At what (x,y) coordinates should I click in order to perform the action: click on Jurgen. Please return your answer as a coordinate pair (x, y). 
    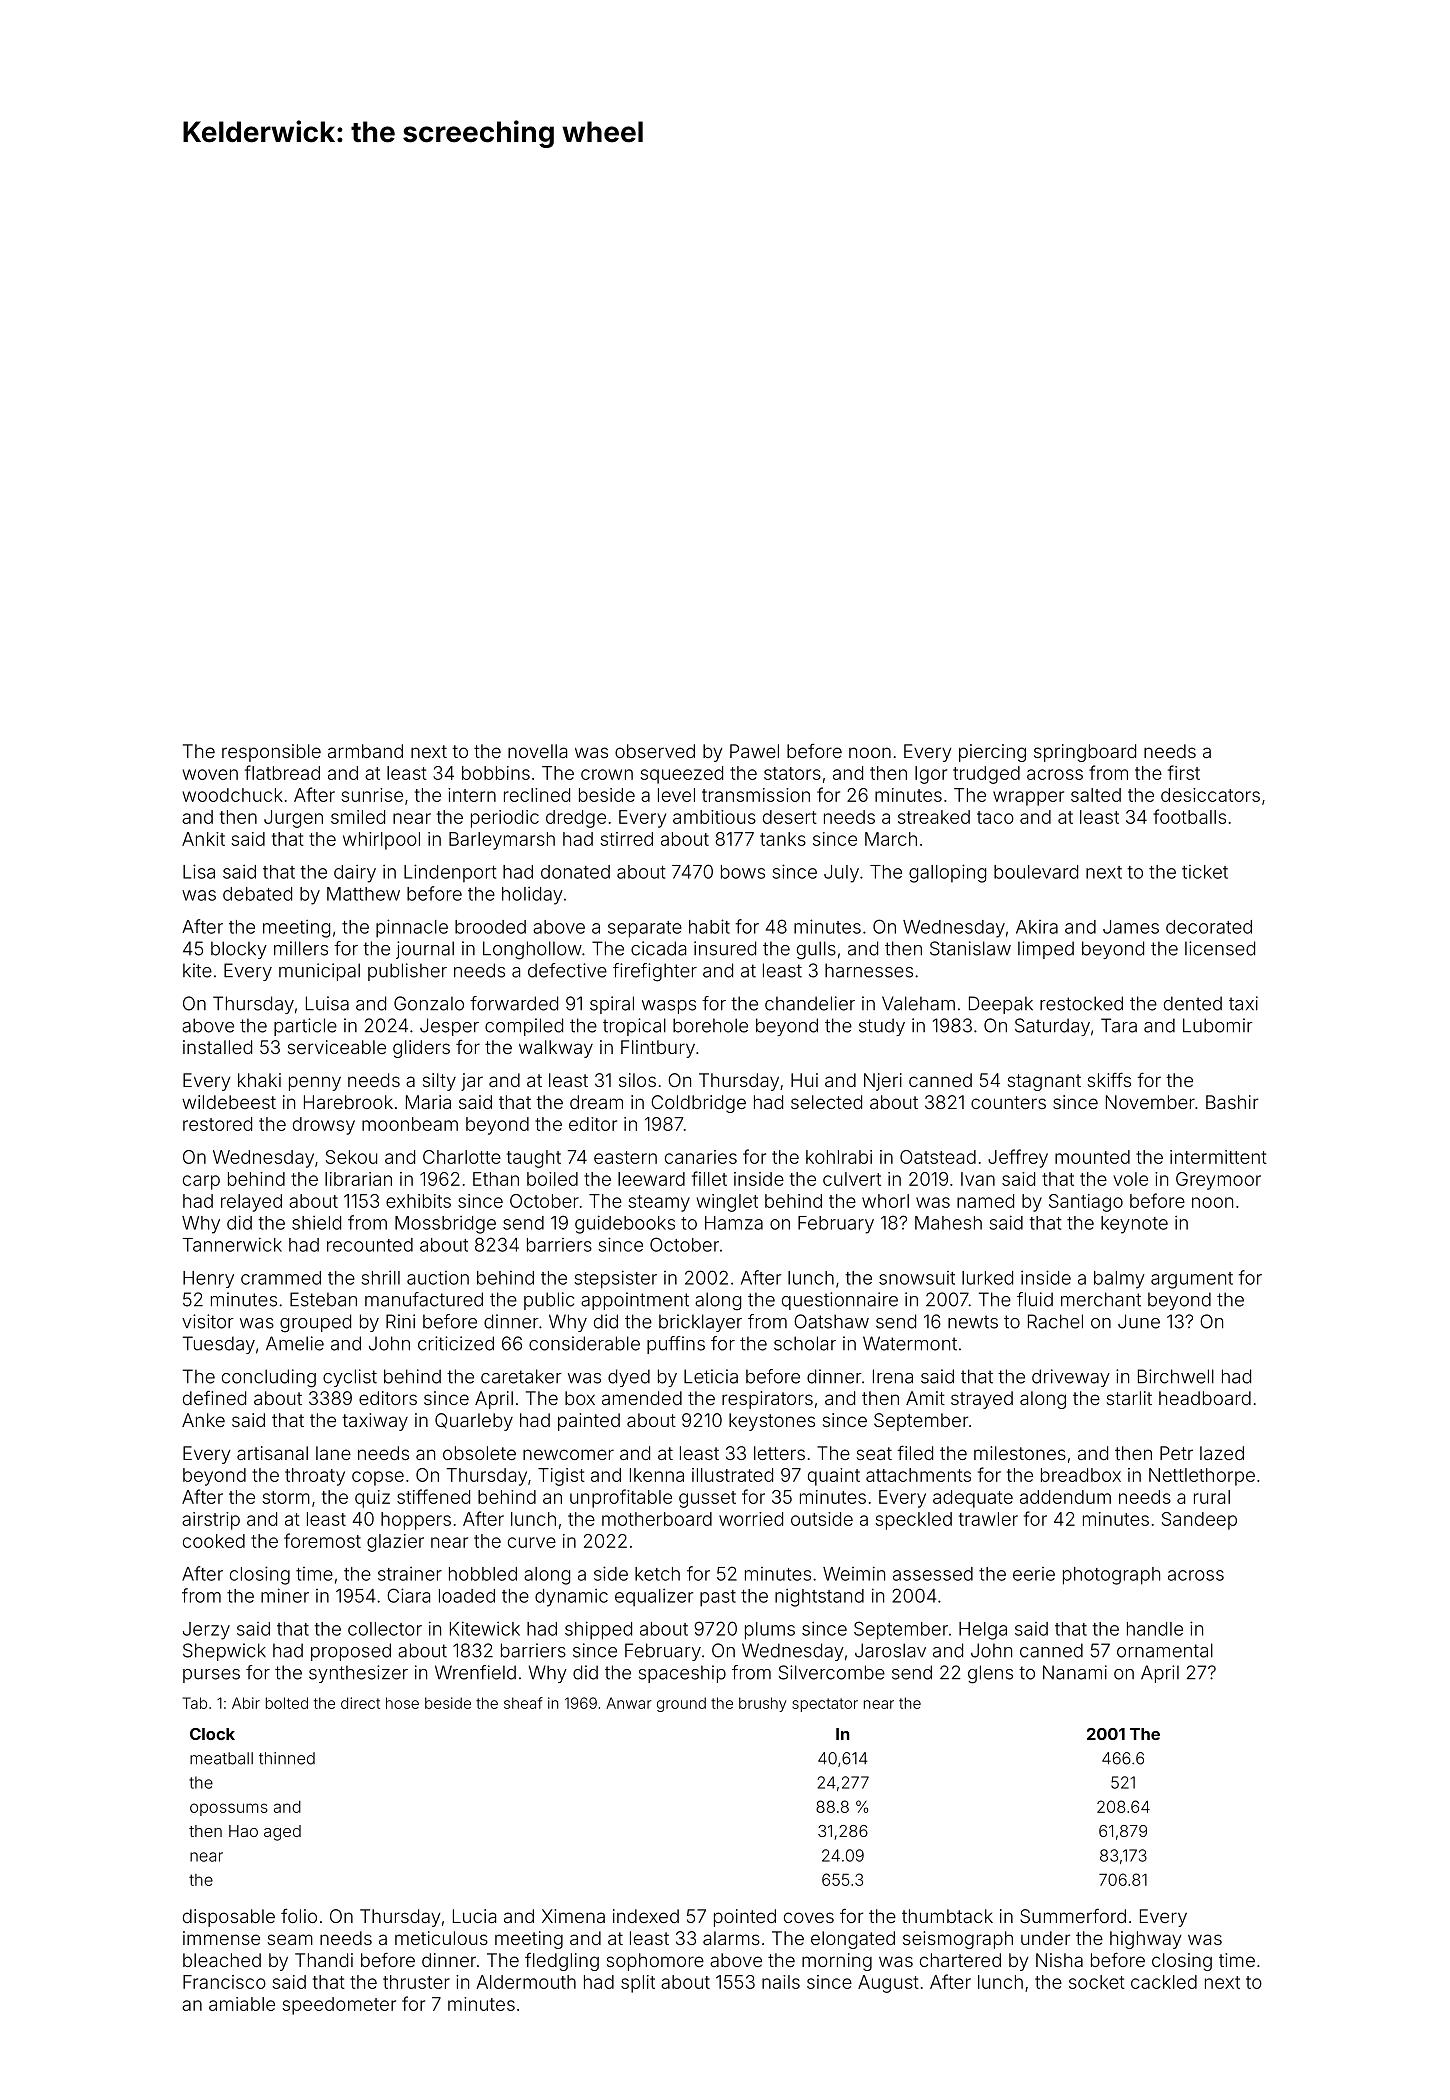
    Looking at the image, I should click on (293, 819).
